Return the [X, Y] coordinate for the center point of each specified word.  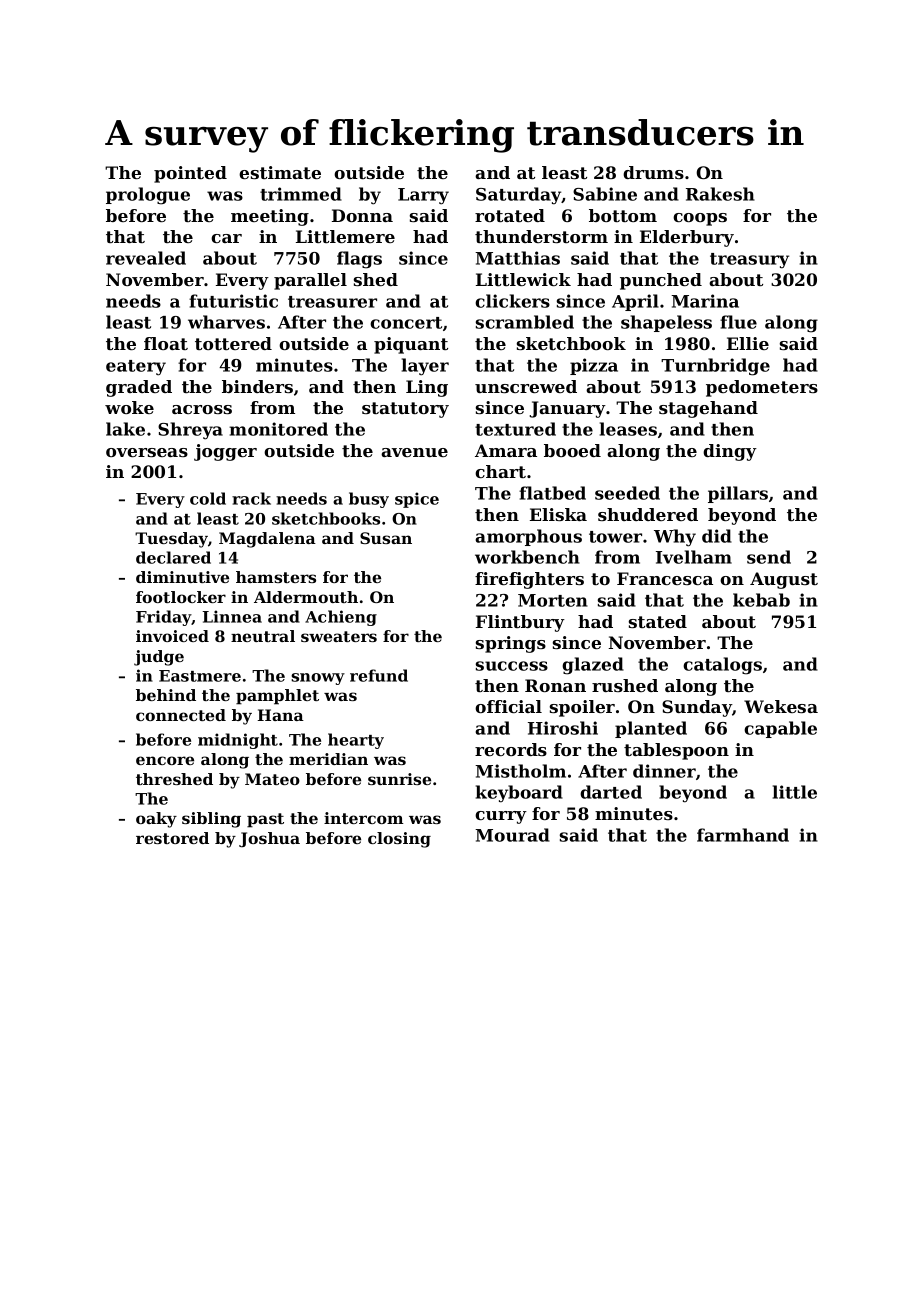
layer [425, 367]
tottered [233, 343]
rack [251, 498]
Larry [423, 196]
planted [651, 729]
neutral [263, 636]
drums [653, 172]
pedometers [762, 388]
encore [165, 760]
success [512, 666]
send [769, 557]
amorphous [528, 537]
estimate [280, 172]
